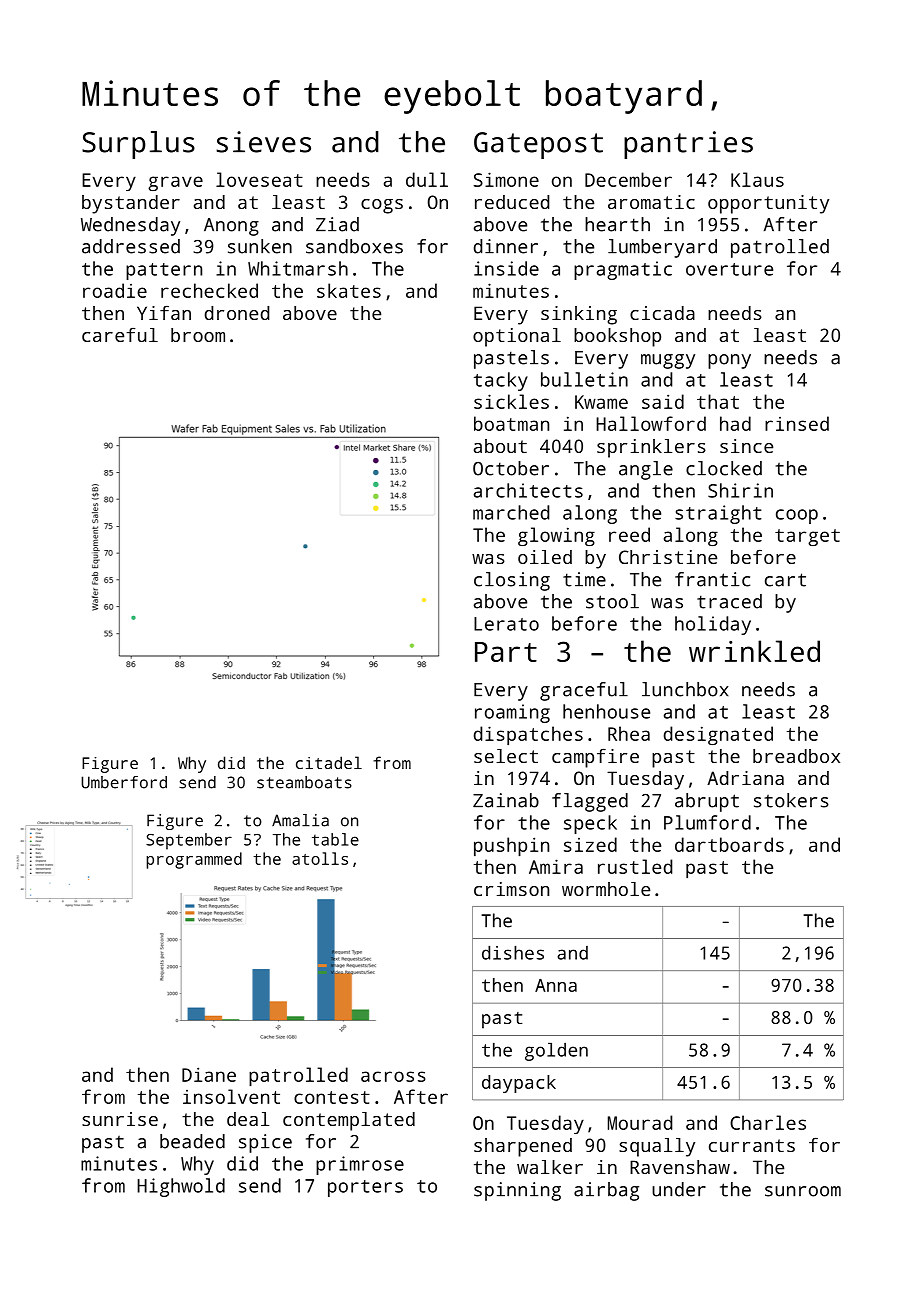  Describe the element at coordinates (729, 269) in the document. I see `overture` at that location.
